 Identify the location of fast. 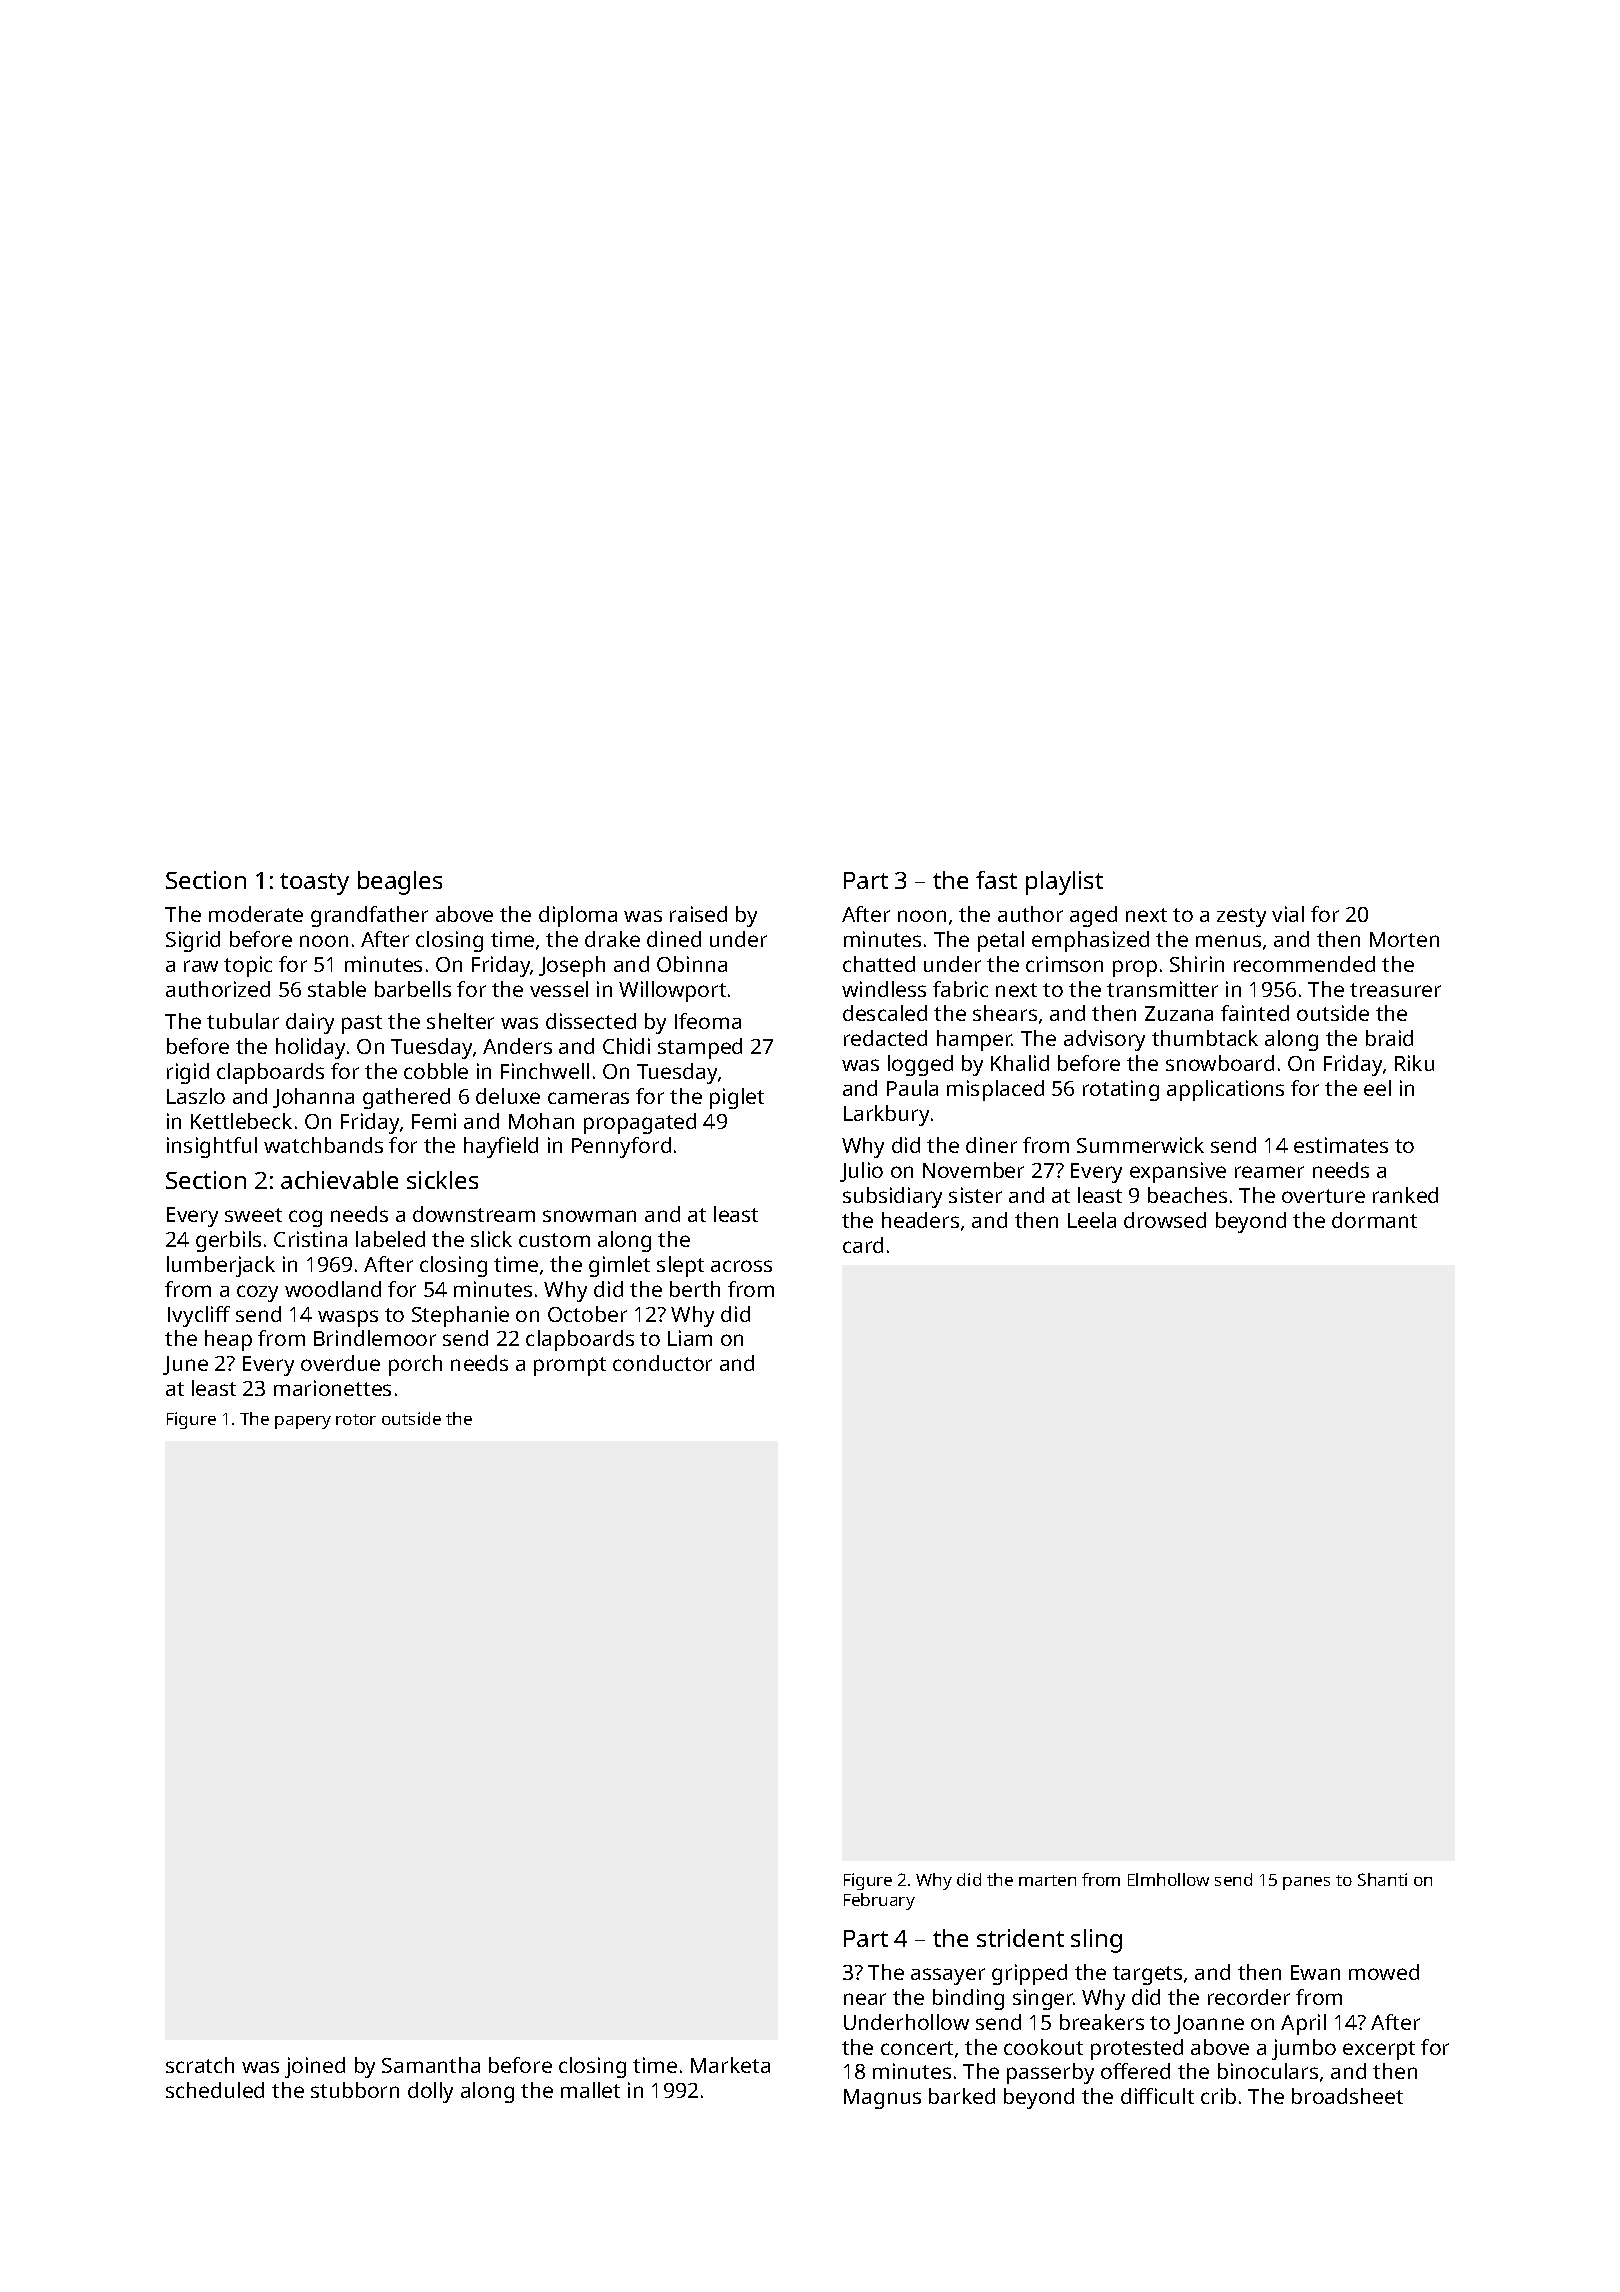
(996, 880).
